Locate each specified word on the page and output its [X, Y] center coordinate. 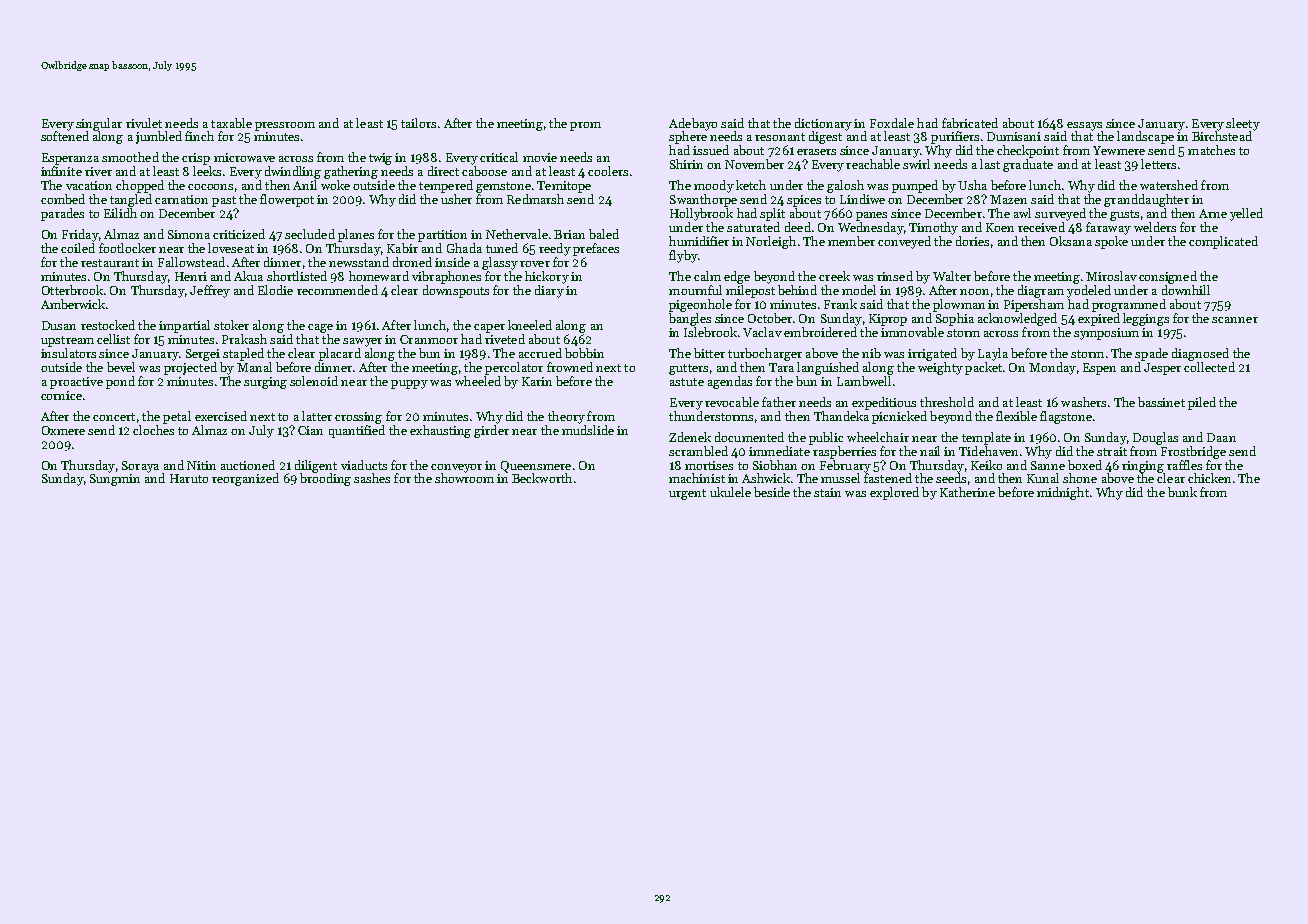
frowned [570, 367]
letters [1158, 164]
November [754, 164]
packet [983, 368]
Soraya [140, 467]
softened [65, 136]
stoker [231, 325]
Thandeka [841, 416]
